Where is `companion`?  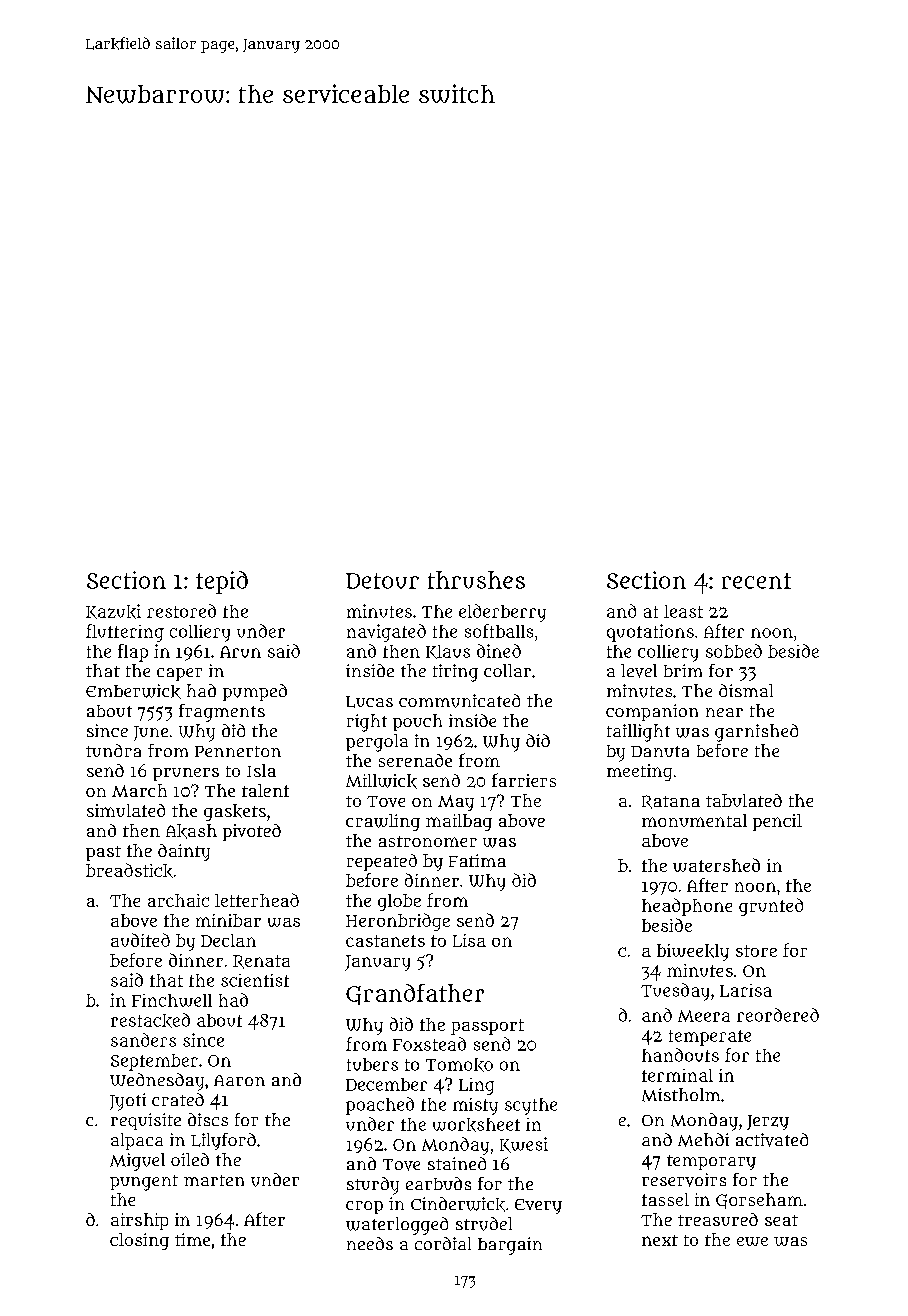
companion is located at coordinates (652, 712).
